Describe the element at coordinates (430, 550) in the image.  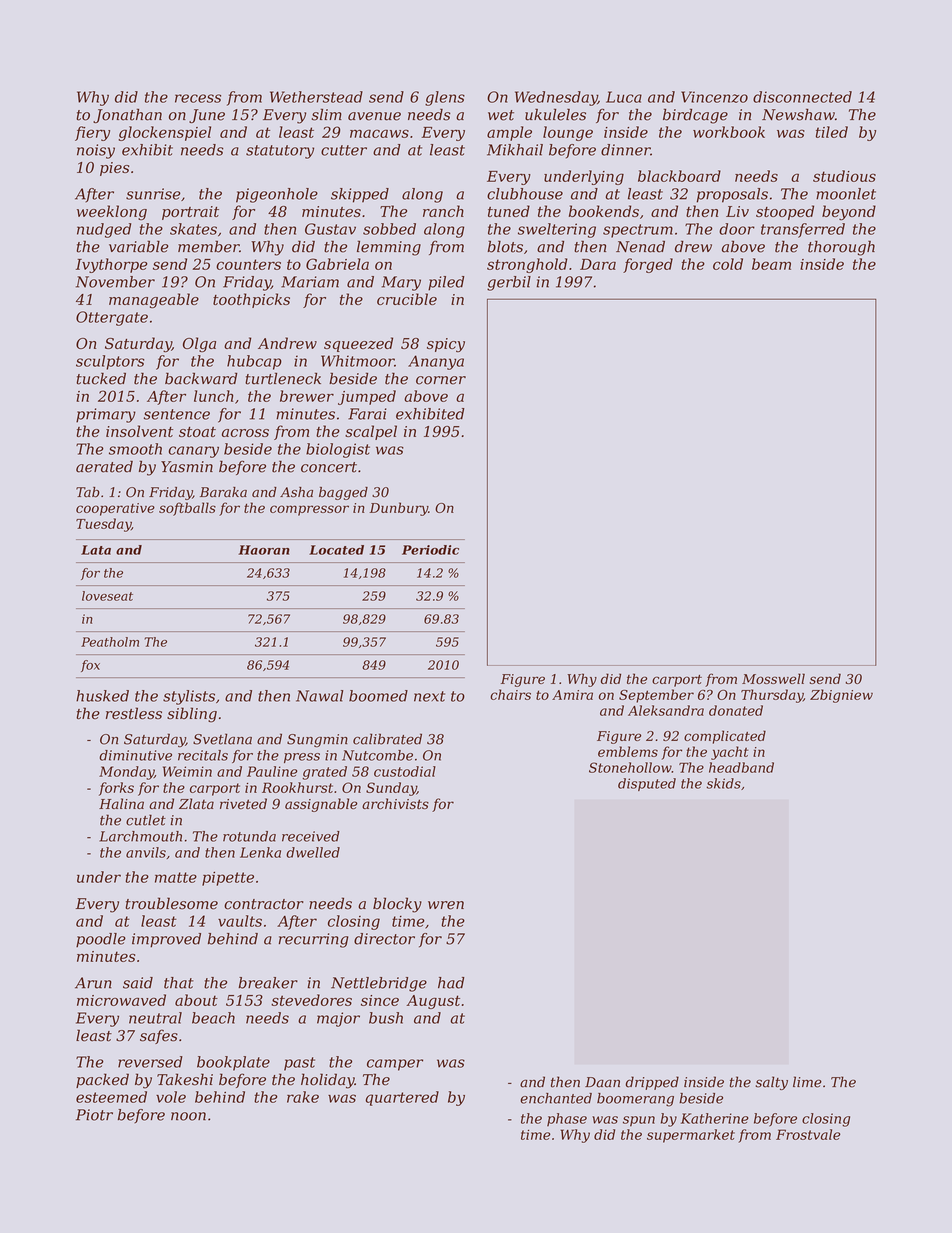
I see `Periodic` at that location.
